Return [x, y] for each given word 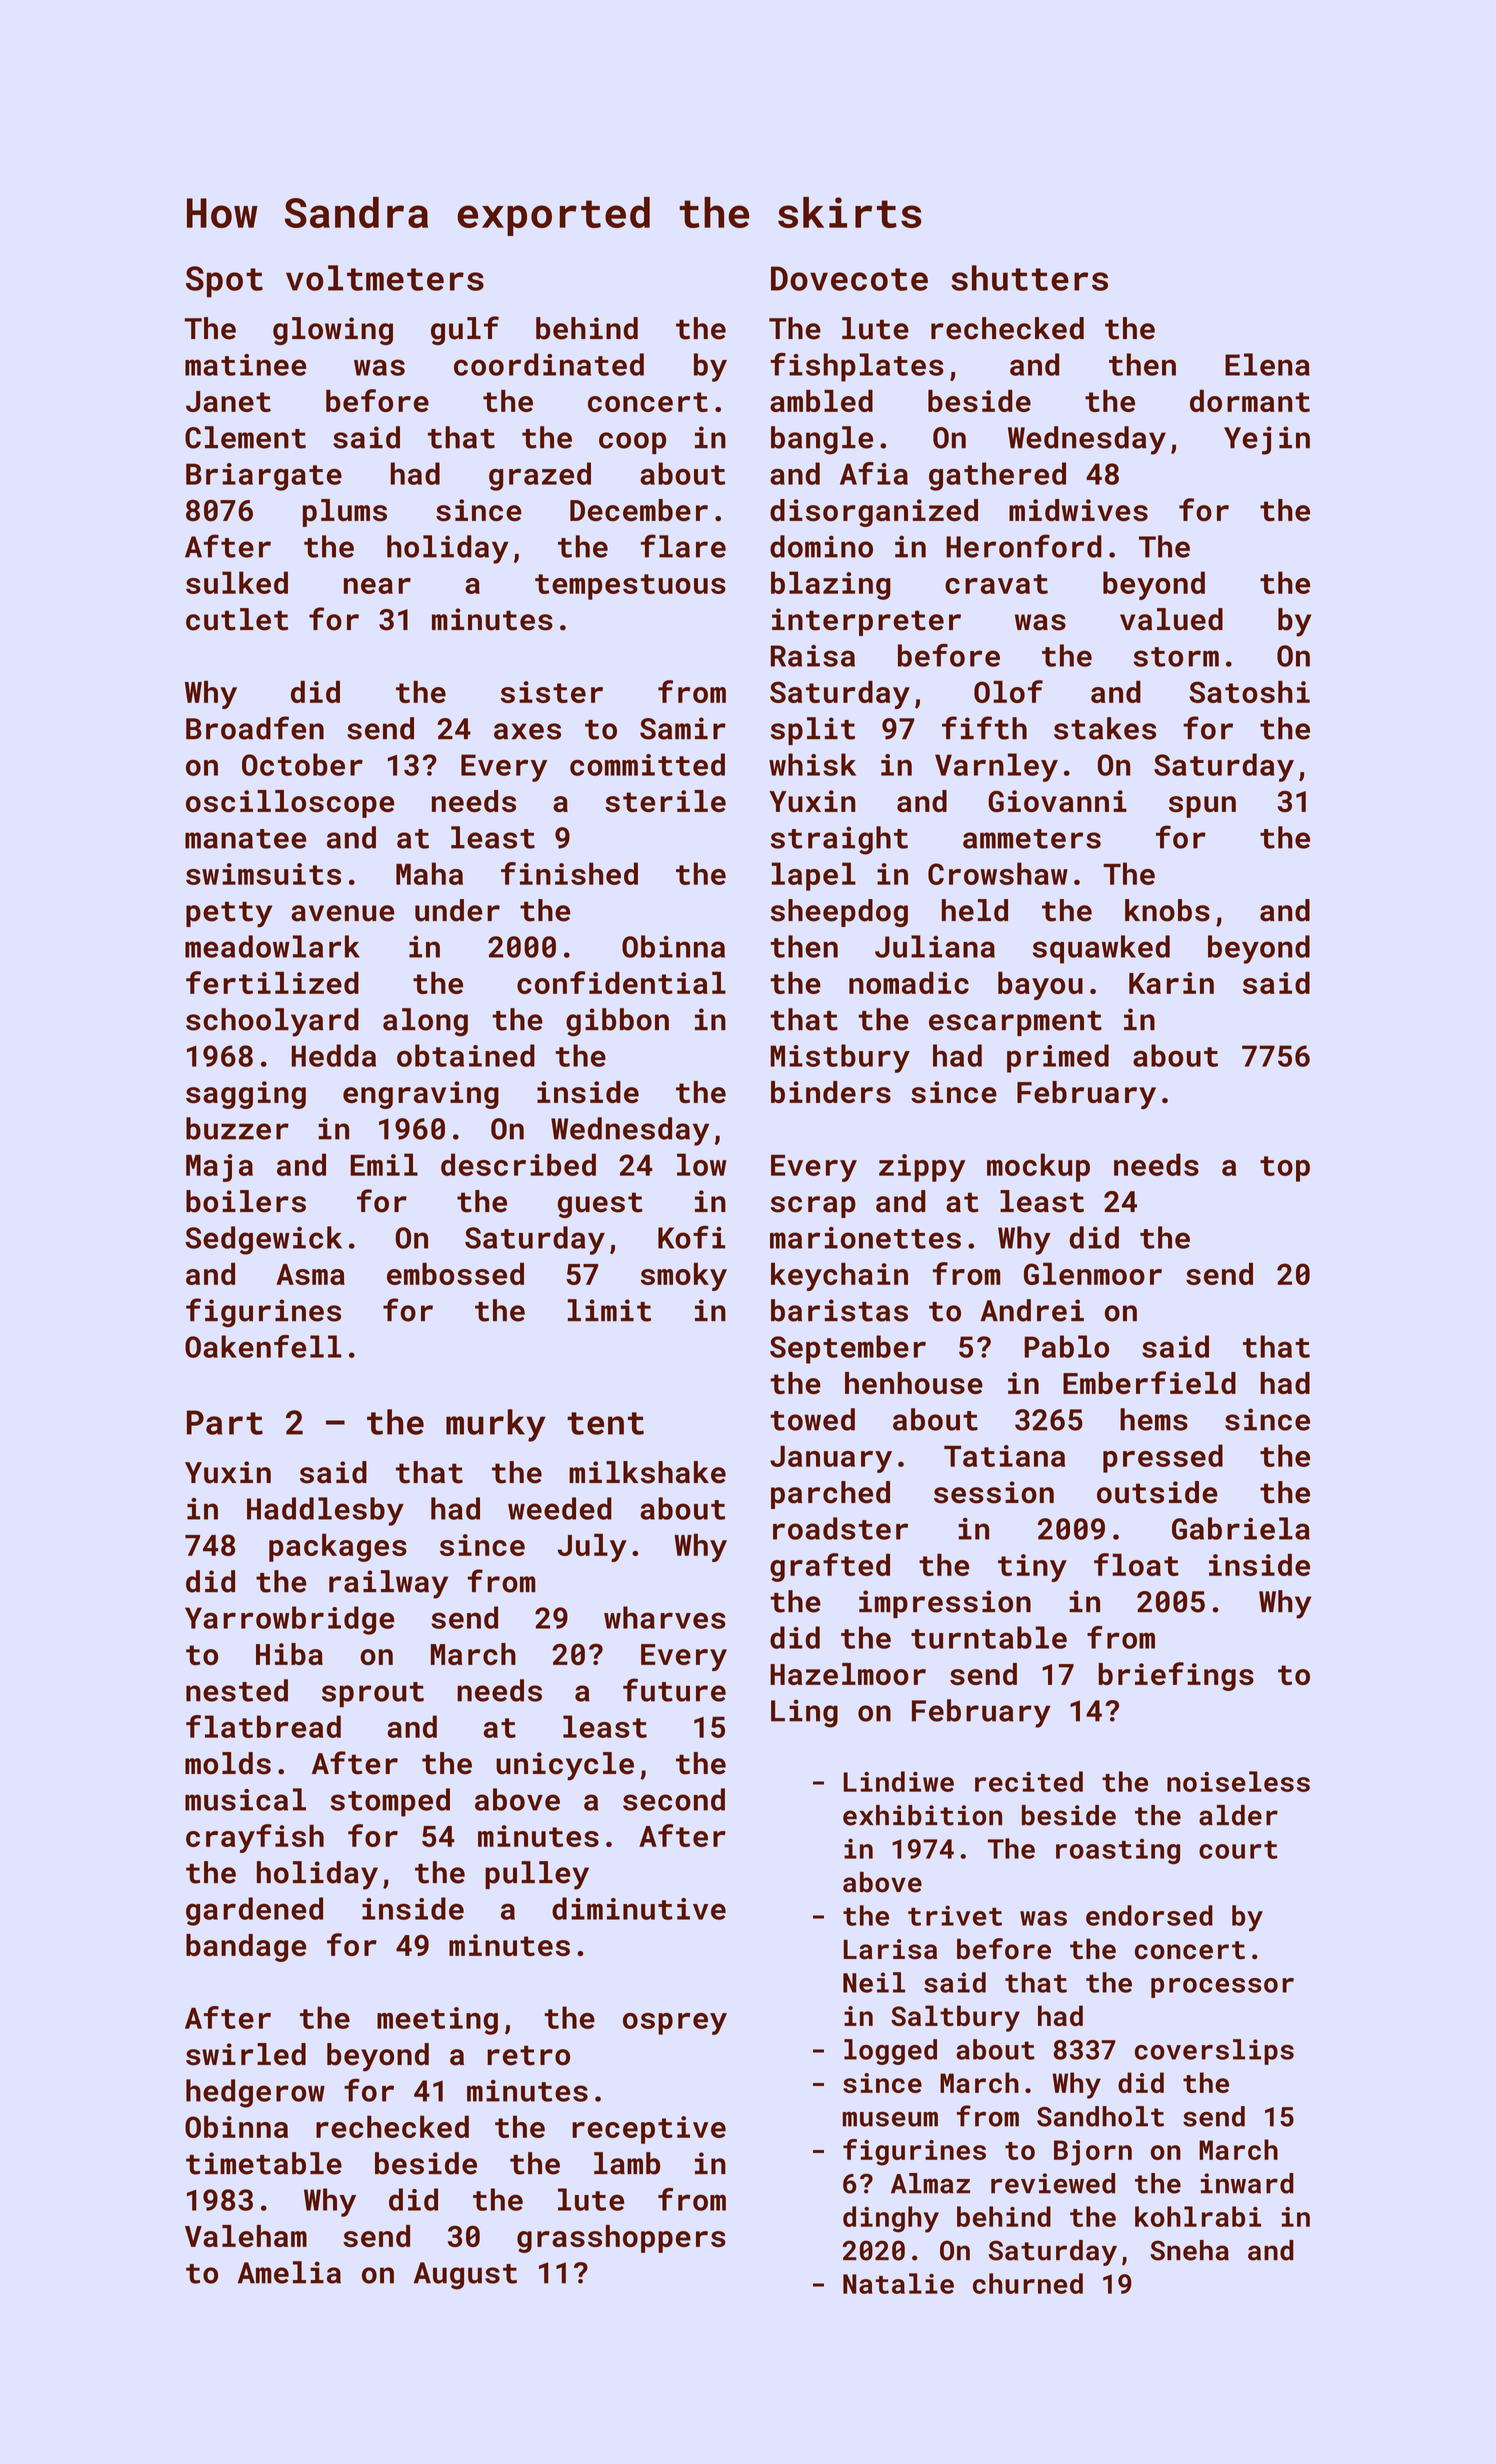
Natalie [898, 2283]
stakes [1105, 728]
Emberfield [1149, 1382]
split [813, 731]
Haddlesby [325, 1511]
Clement [245, 437]
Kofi [691, 1237]
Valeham [246, 2236]
